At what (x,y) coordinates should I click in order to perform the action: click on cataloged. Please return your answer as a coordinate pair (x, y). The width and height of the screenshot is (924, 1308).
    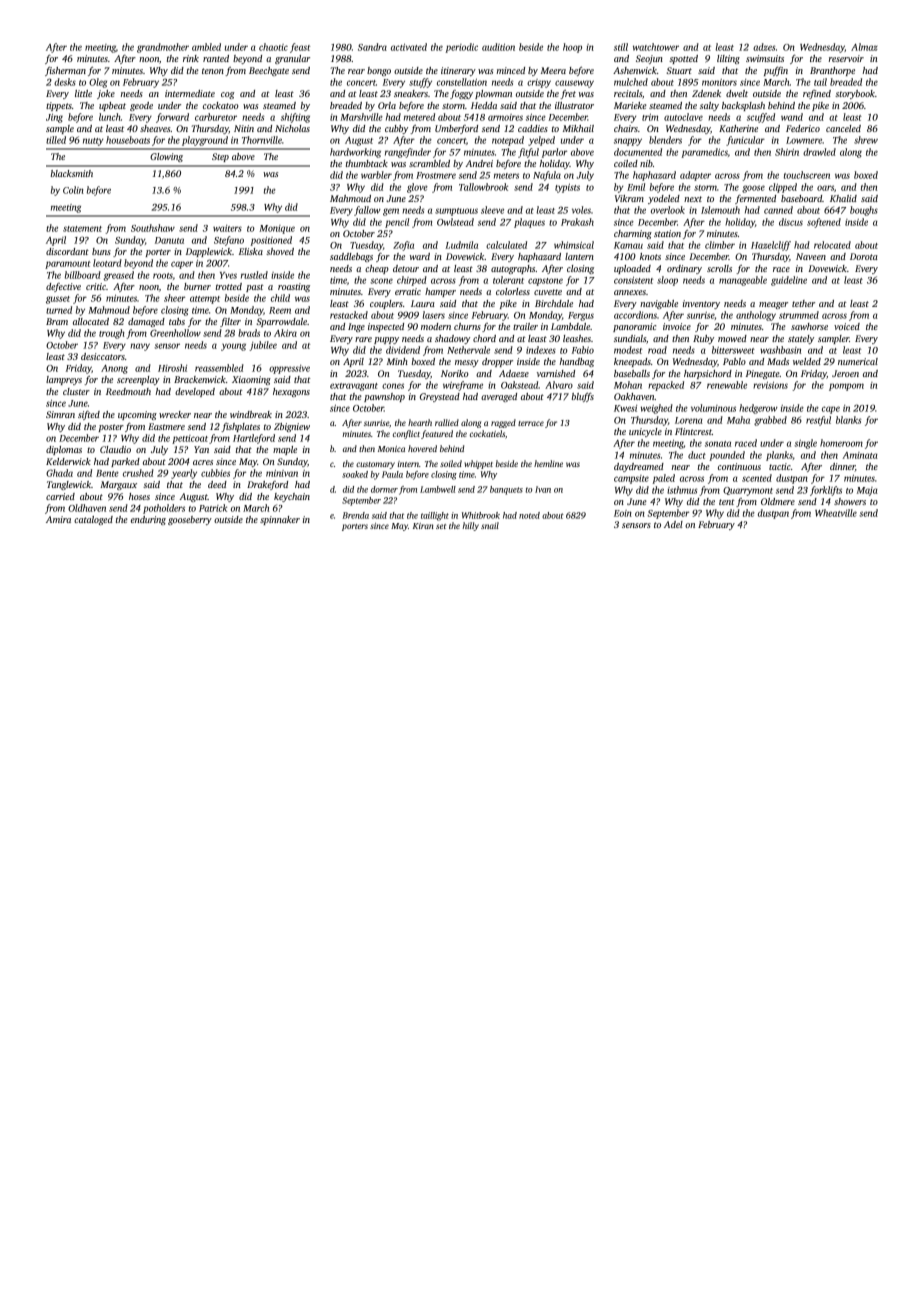
    Looking at the image, I should click on (93, 520).
